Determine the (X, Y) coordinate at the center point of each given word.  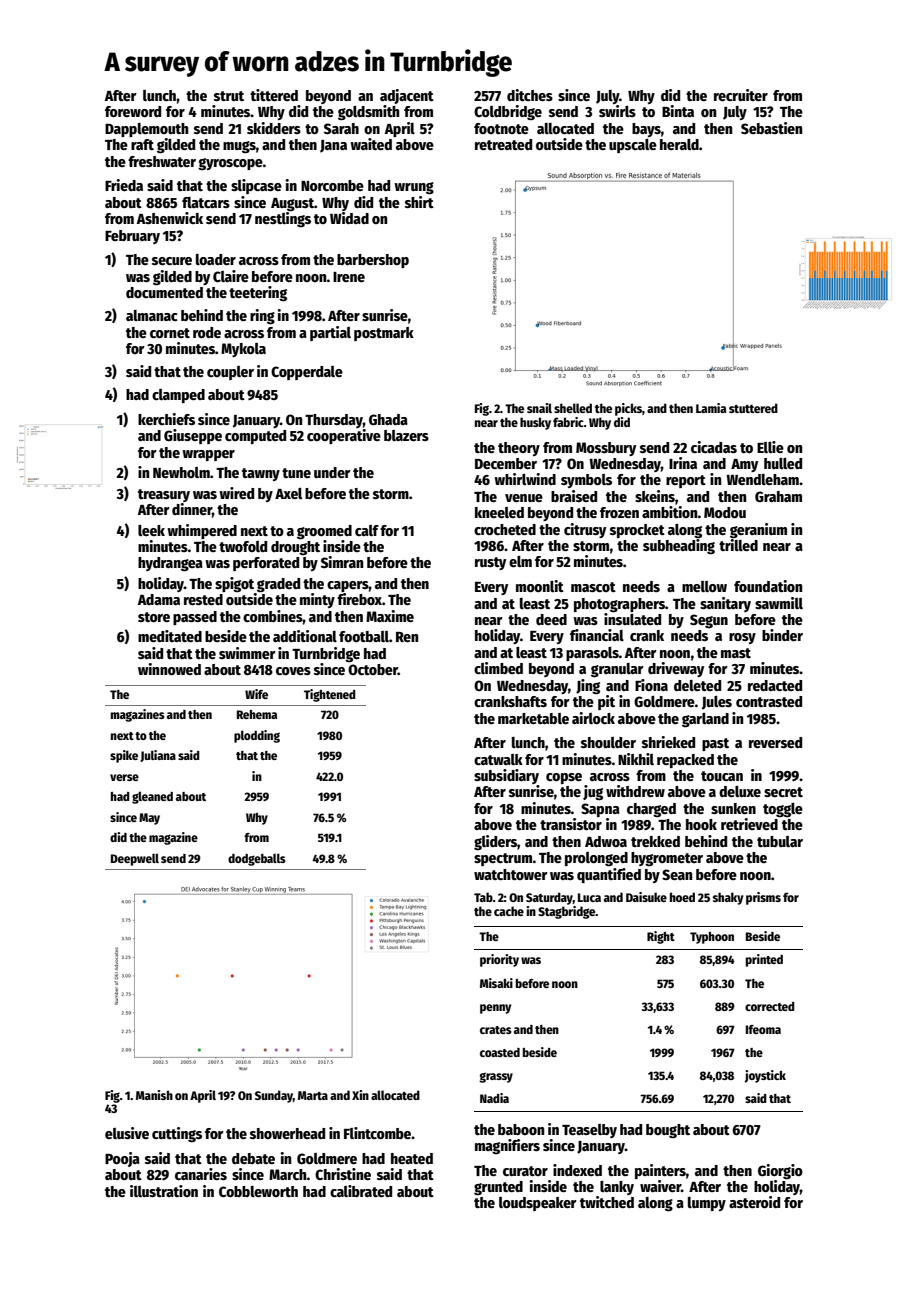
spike (124, 756)
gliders (495, 842)
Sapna (600, 810)
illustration (164, 1191)
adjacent (407, 96)
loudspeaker (538, 1204)
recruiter (741, 95)
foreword (133, 111)
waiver (660, 1186)
